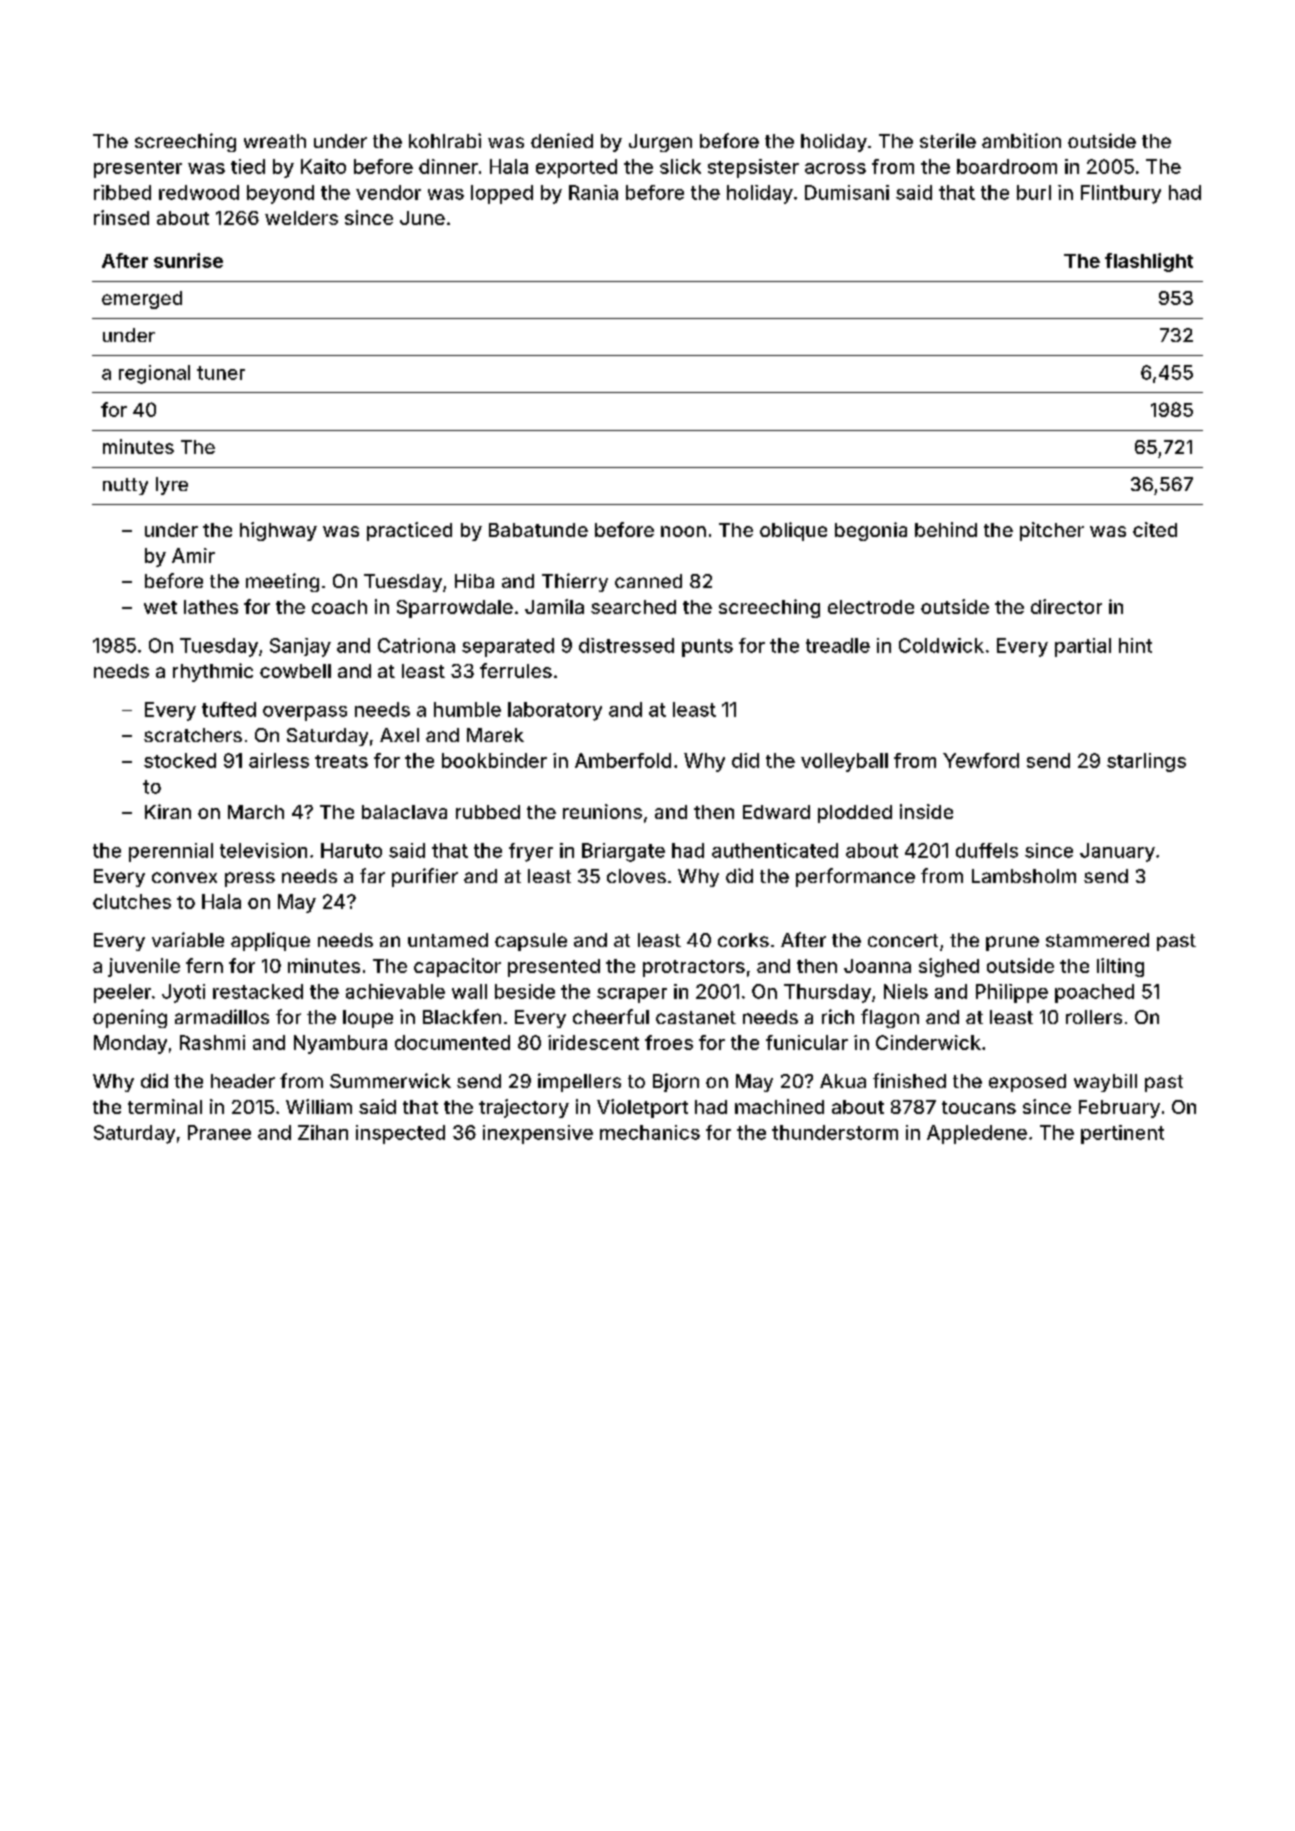 This document has width=1295, height=1831. What do you see at coordinates (538, 530) in the document?
I see `Babatunde` at bounding box center [538, 530].
